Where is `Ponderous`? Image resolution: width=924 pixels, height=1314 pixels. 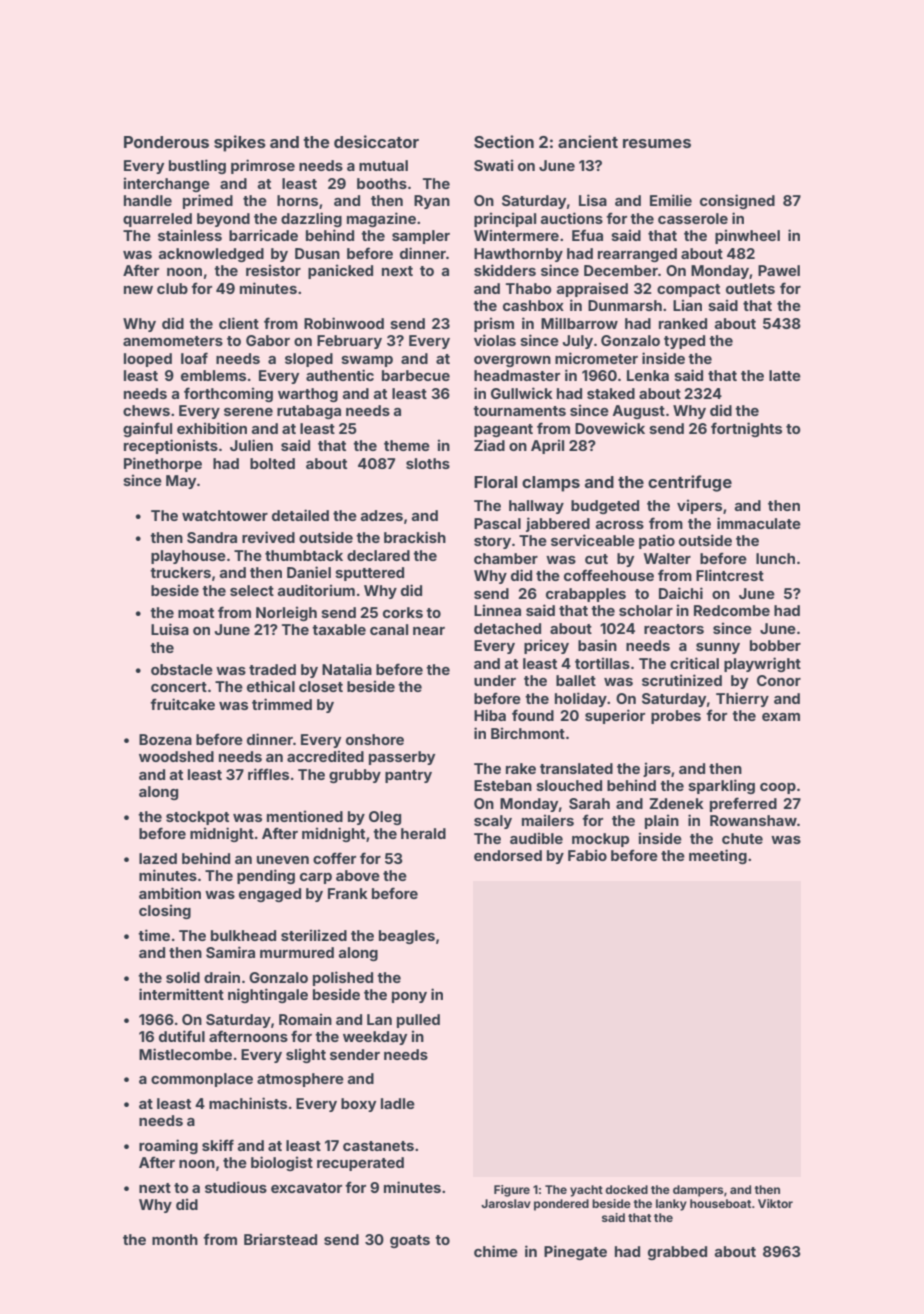 Ponderous is located at coordinates (166, 142).
